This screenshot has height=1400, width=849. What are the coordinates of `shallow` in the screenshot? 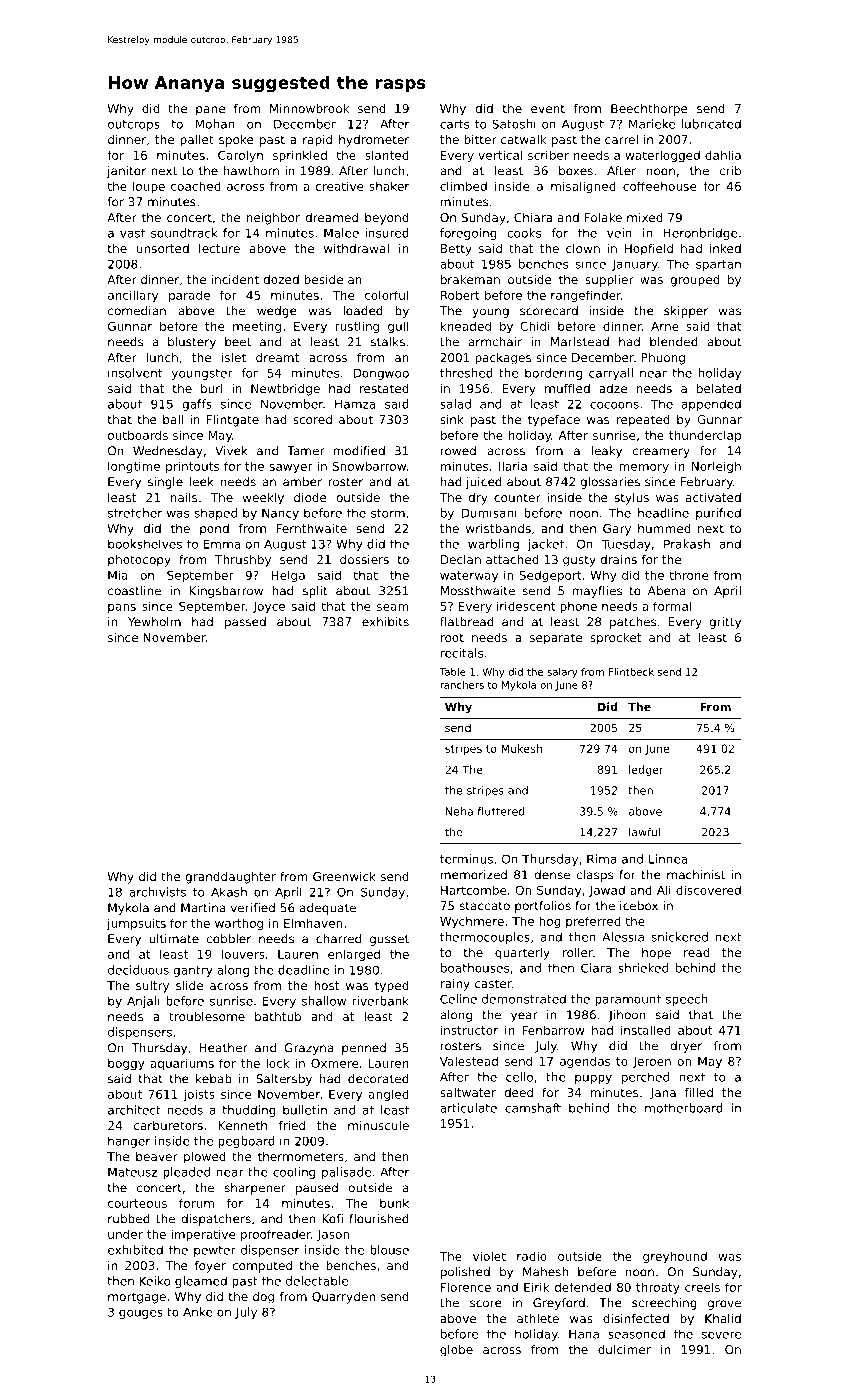 It's located at (324, 1001).
